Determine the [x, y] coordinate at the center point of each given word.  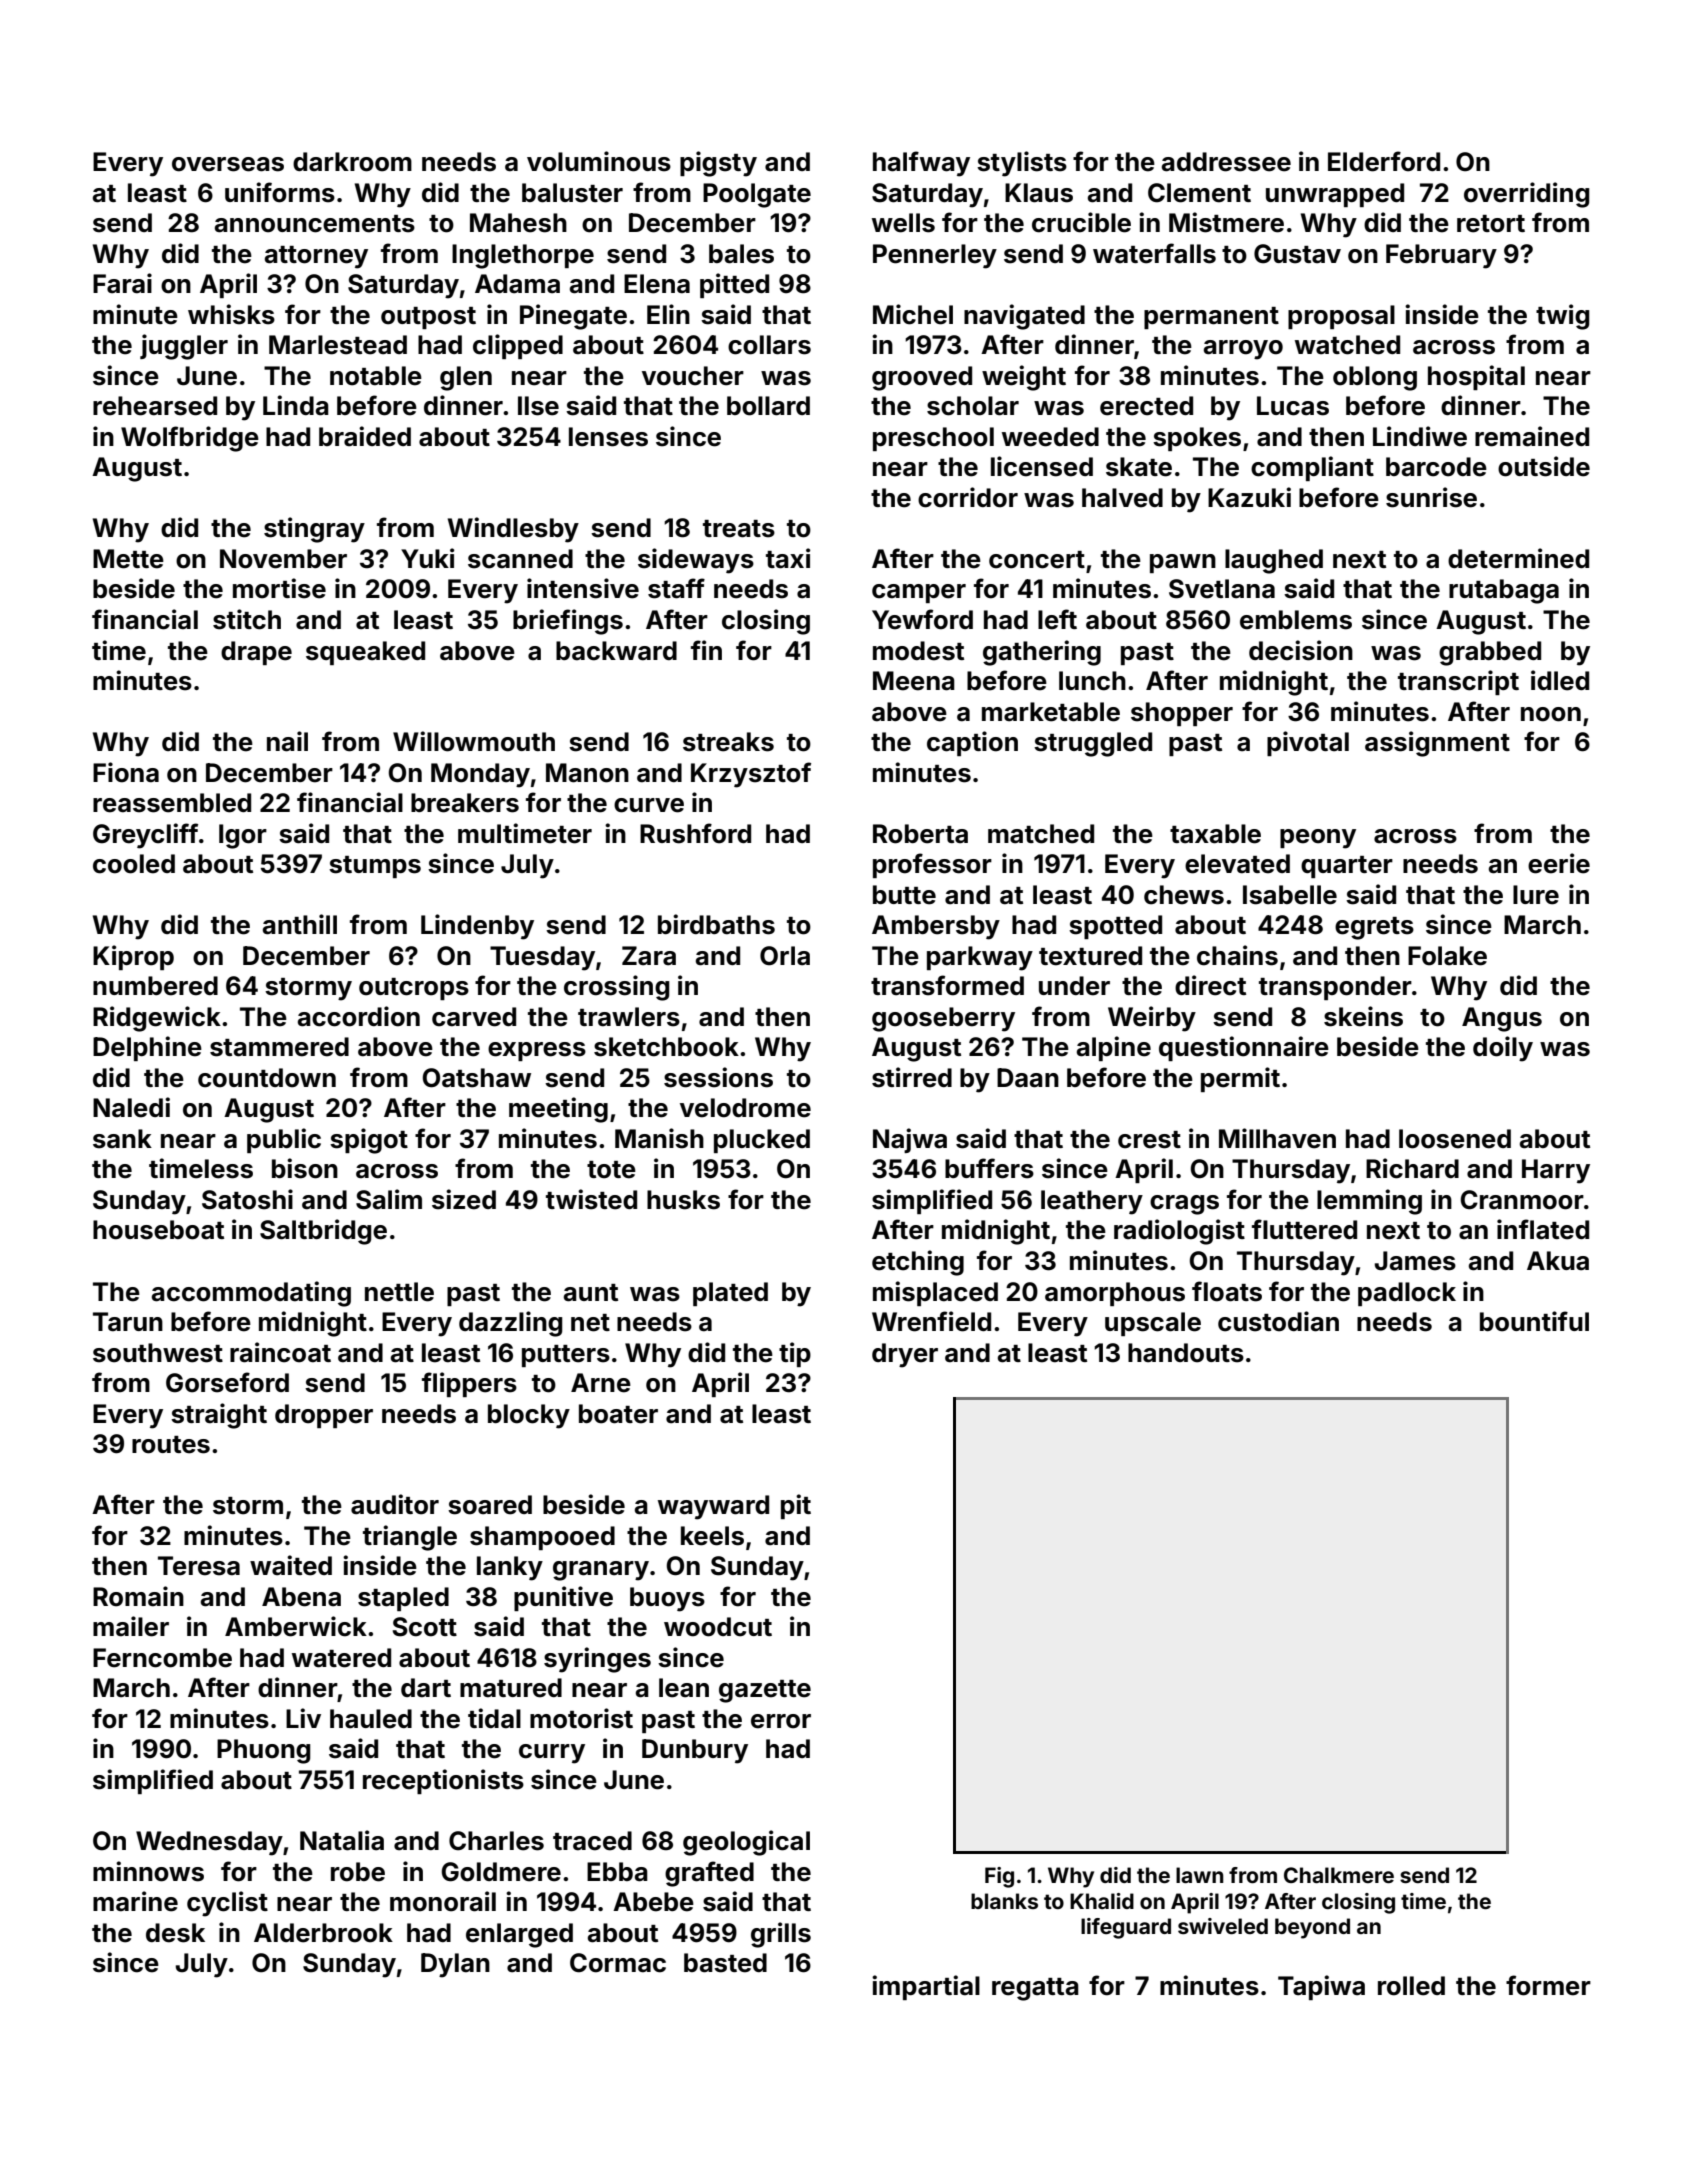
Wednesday [209, 1843]
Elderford [1384, 161]
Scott [425, 1627]
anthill [300, 924]
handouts [1186, 1353]
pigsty [718, 164]
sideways [696, 561]
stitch [247, 619]
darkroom [352, 162]
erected [1146, 406]
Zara [649, 956]
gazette [765, 1691]
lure [1536, 895]
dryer [905, 1355]
